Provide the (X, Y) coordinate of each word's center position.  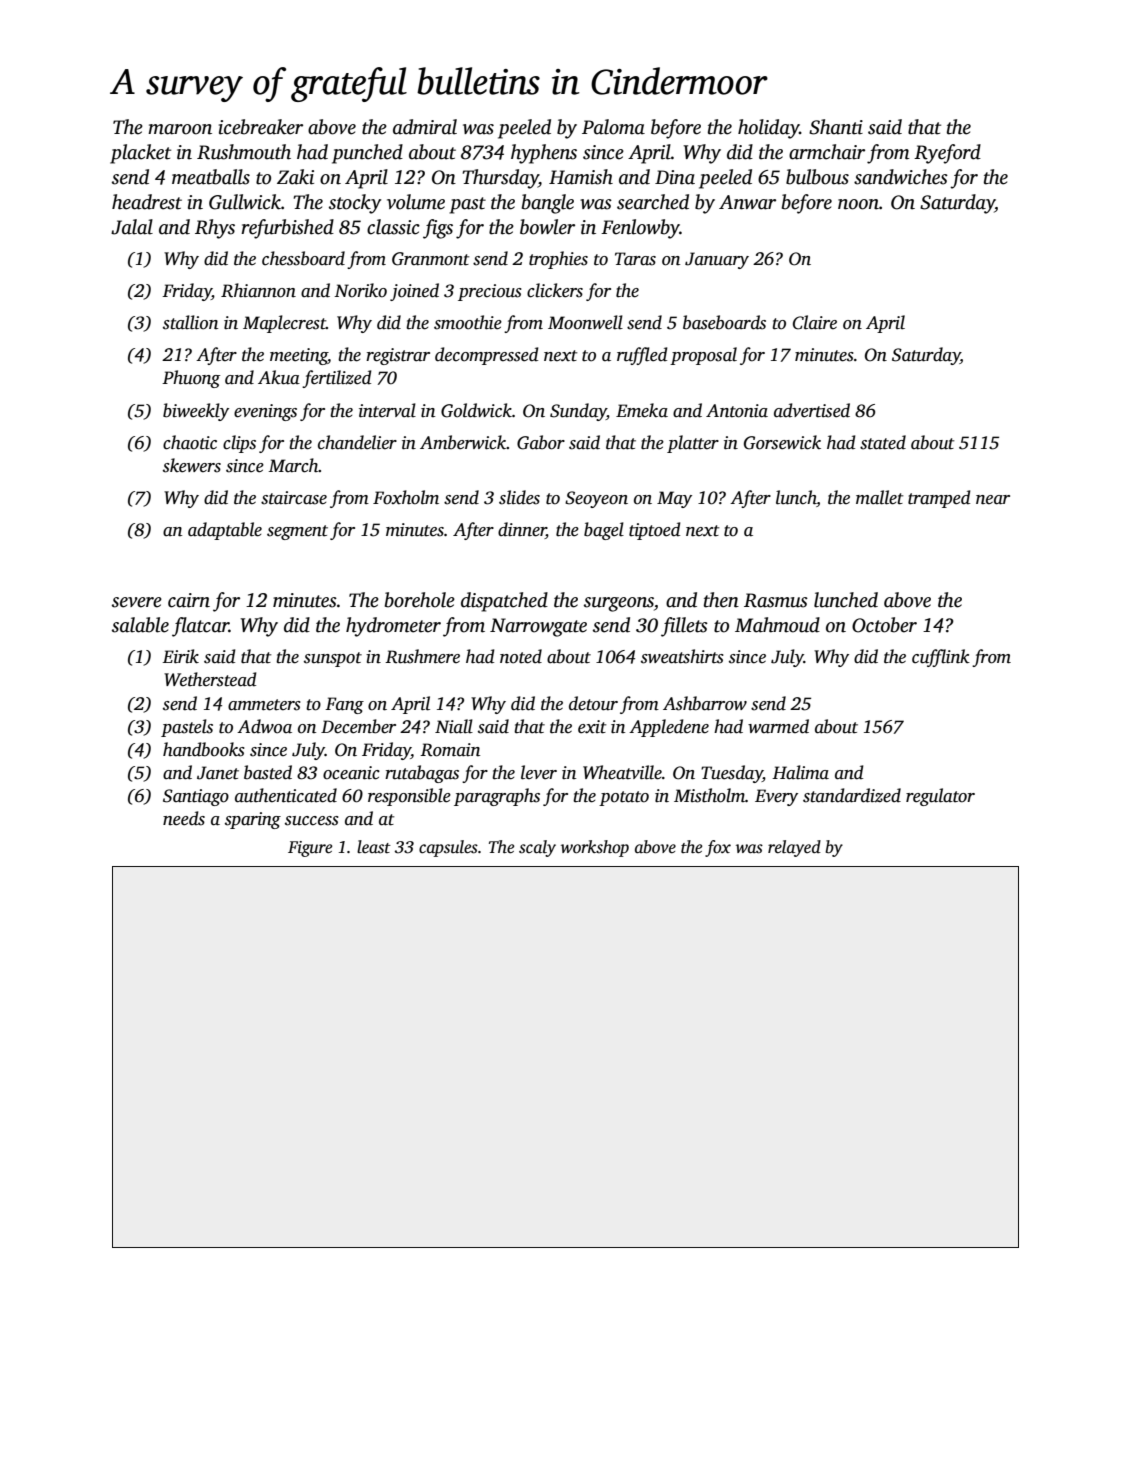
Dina (675, 177)
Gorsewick (782, 442)
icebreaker (261, 127)
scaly (537, 848)
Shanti (836, 127)
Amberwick (463, 442)
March (294, 465)
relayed (794, 848)
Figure (310, 849)
